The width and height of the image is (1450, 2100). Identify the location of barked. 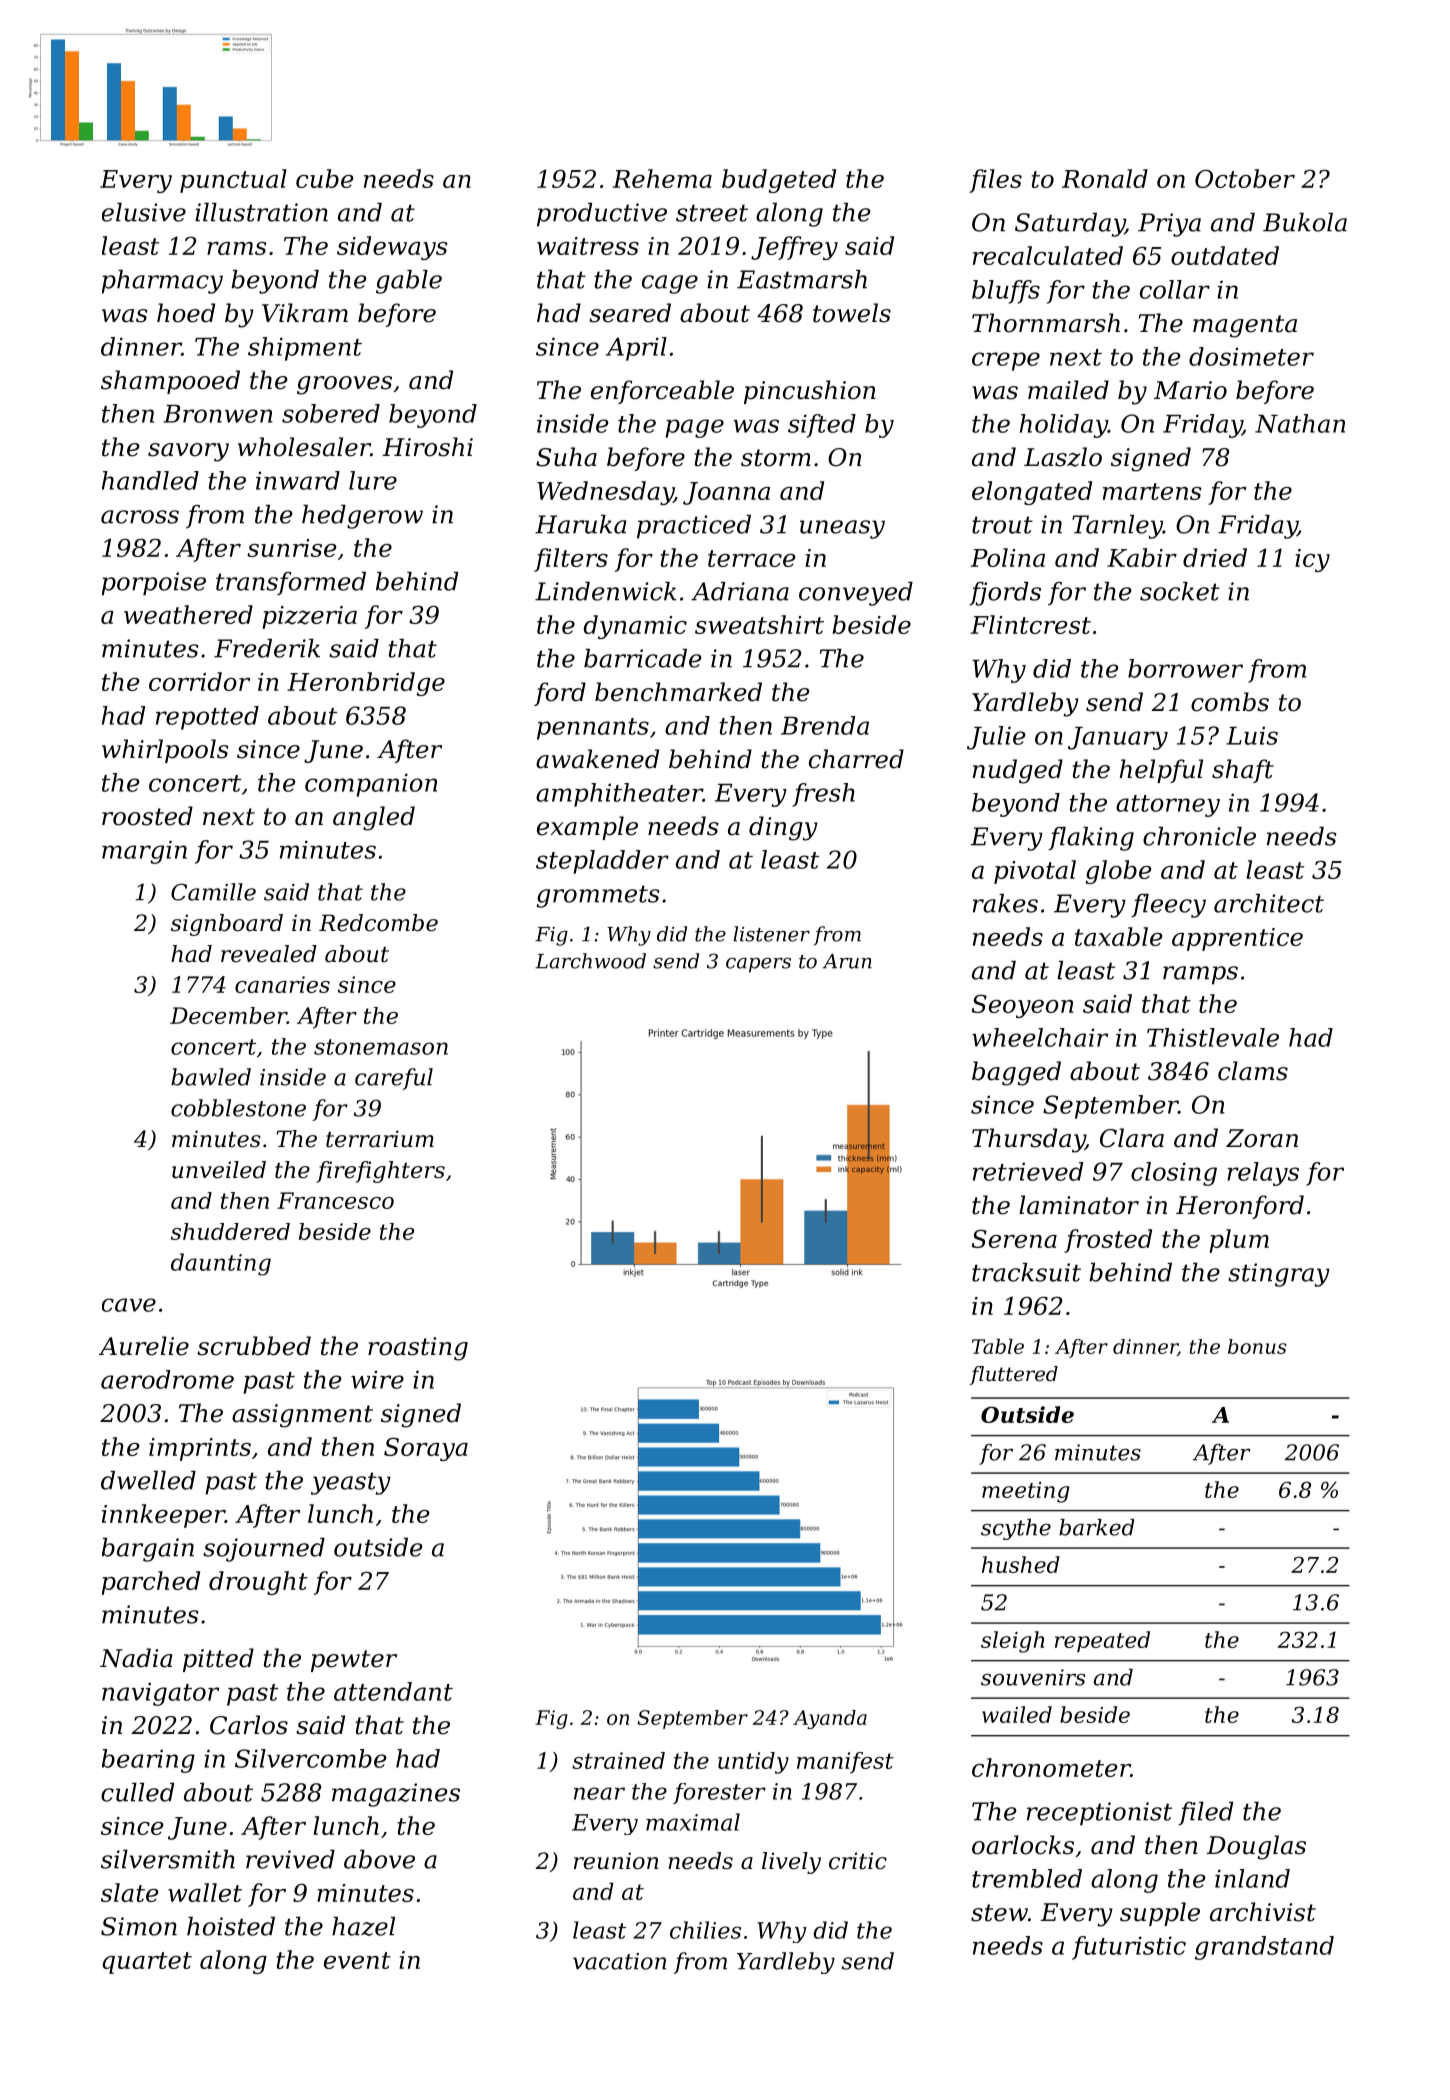
(1096, 1527).
